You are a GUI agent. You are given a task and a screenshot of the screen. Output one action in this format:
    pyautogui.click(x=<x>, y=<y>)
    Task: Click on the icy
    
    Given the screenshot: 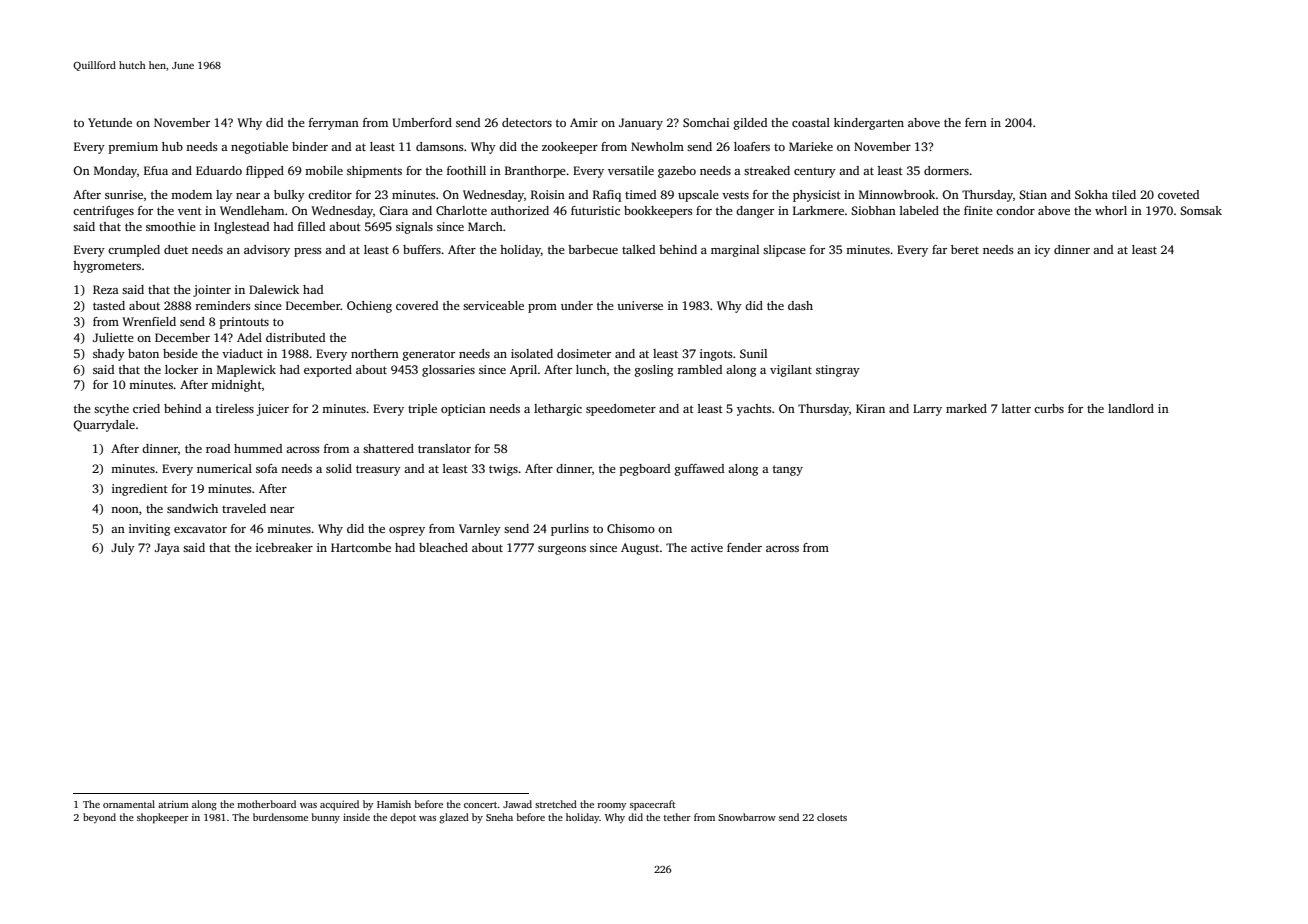 What is the action you would take?
    pyautogui.click(x=1042, y=251)
